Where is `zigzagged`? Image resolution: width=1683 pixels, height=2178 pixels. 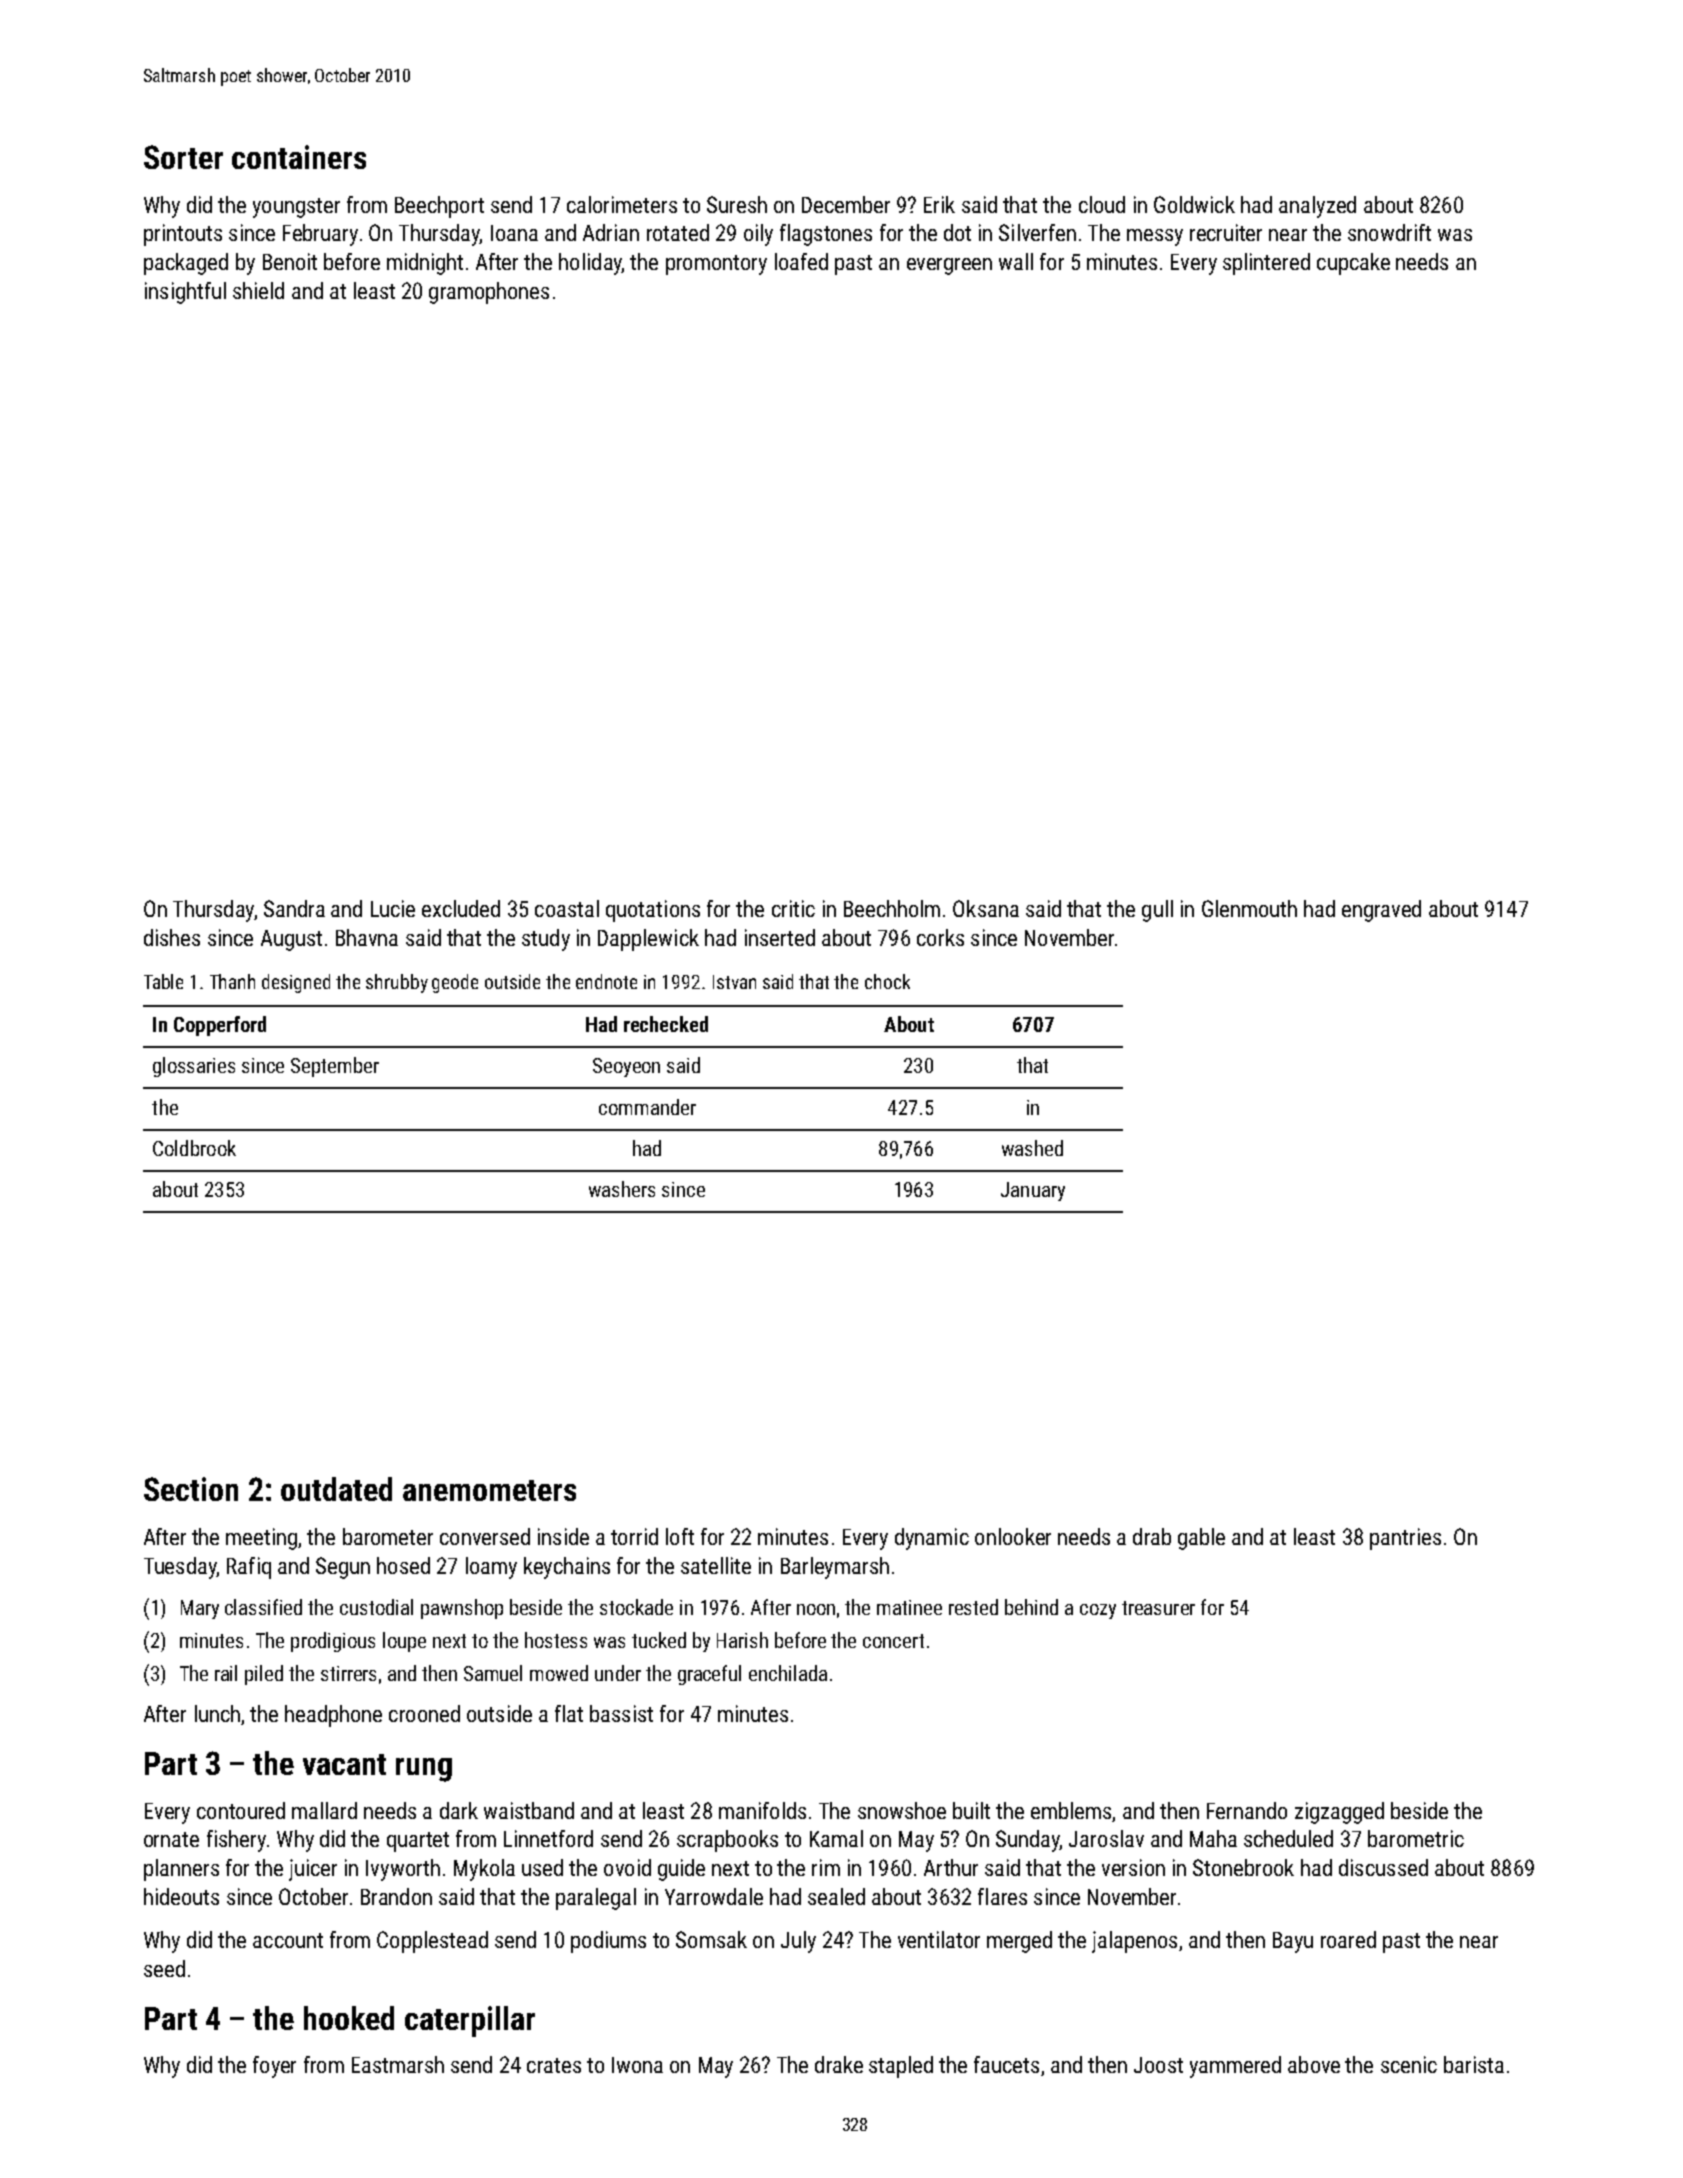
zigzagged is located at coordinates (1339, 1813).
